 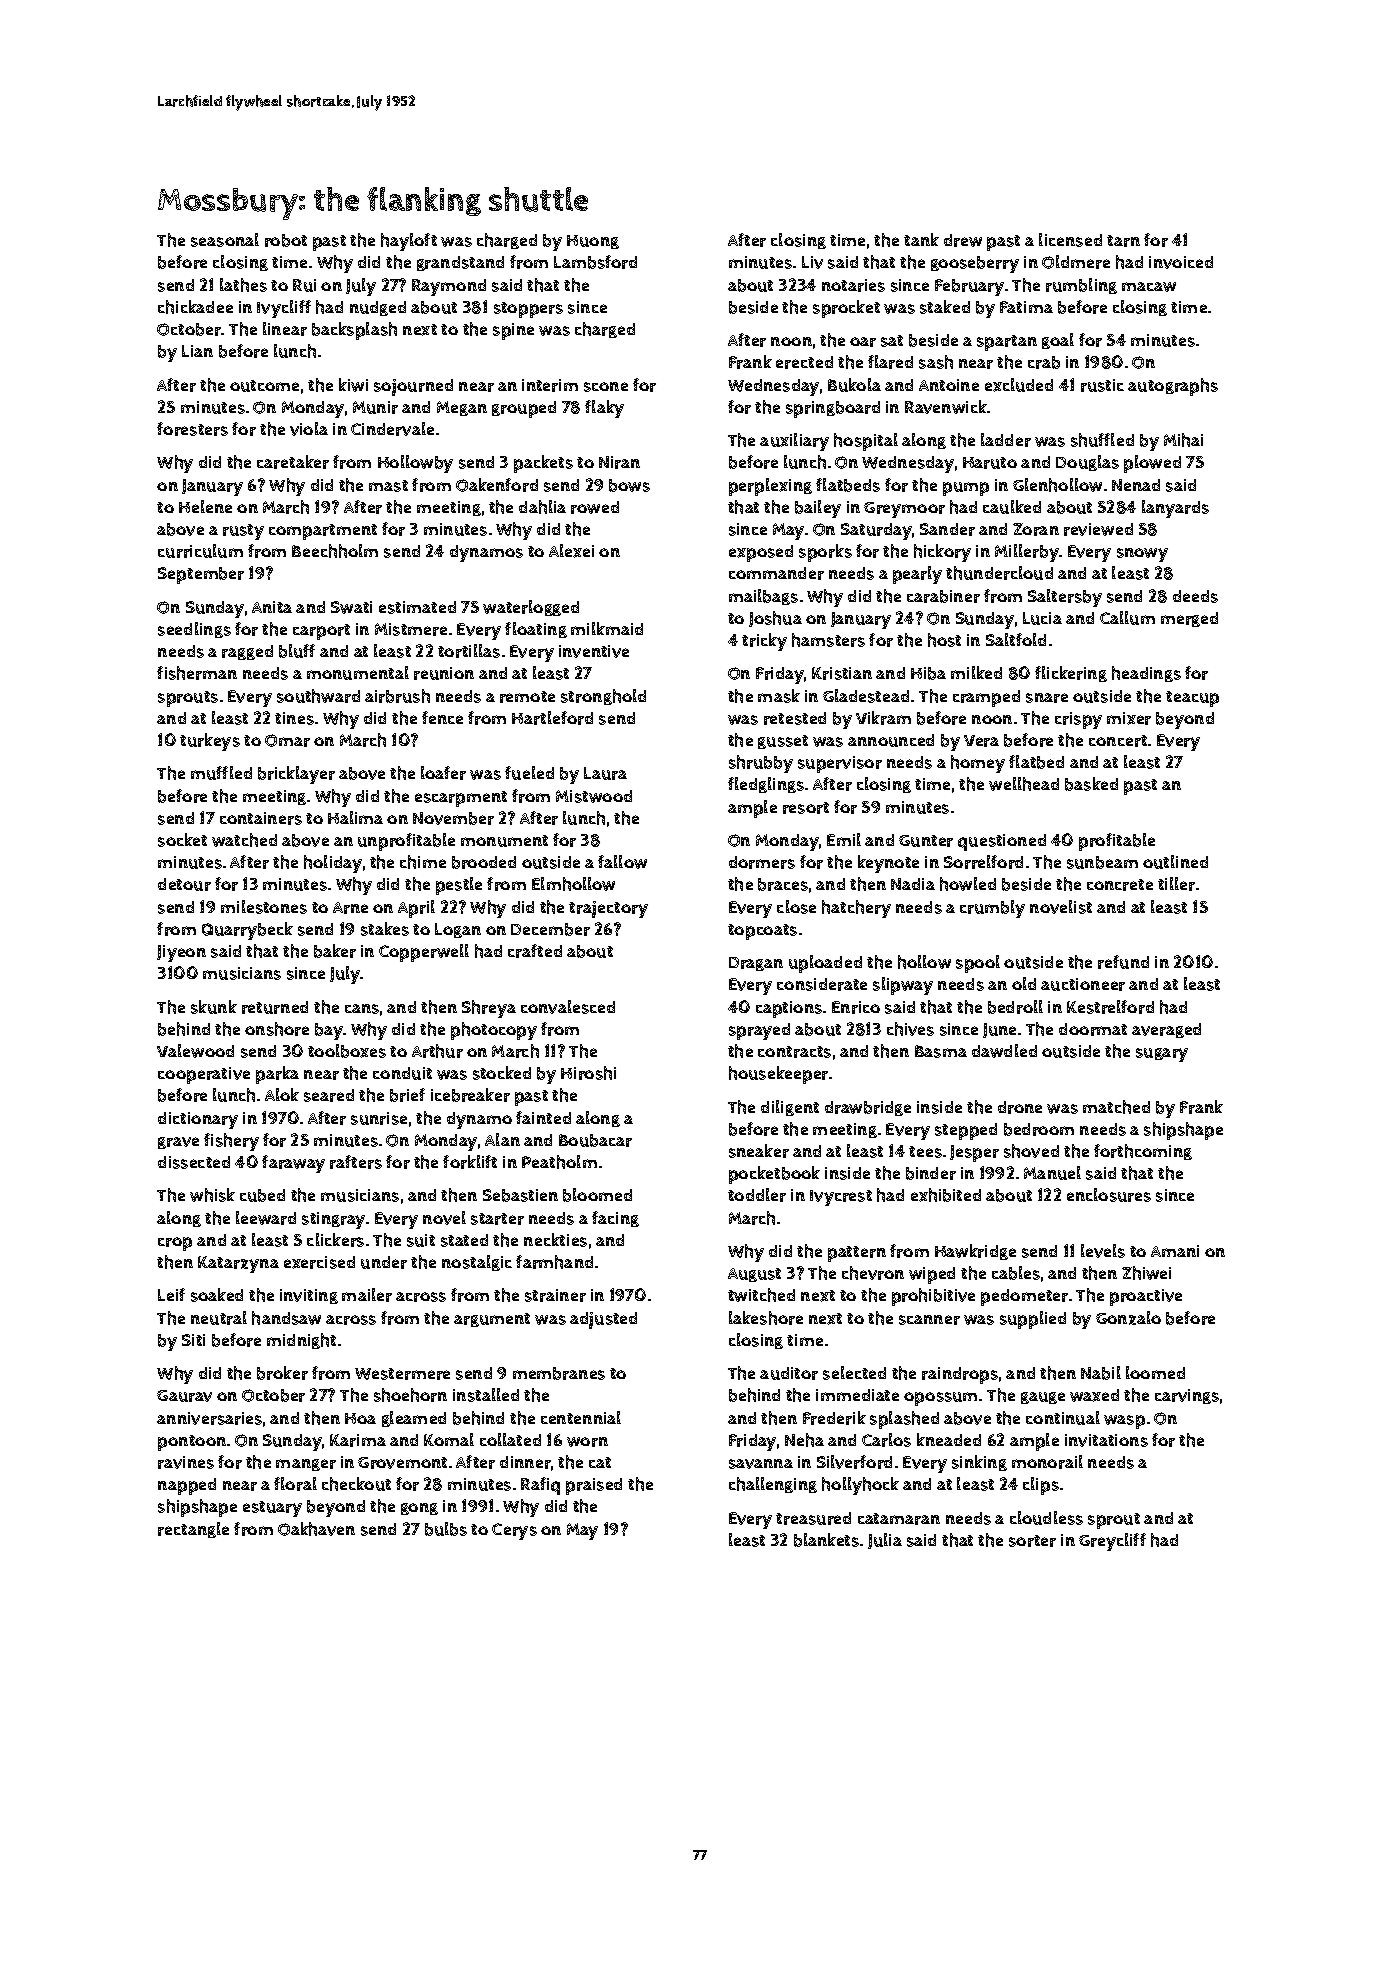 What do you see at coordinates (790, 1108) in the document?
I see `diligent` at bounding box center [790, 1108].
